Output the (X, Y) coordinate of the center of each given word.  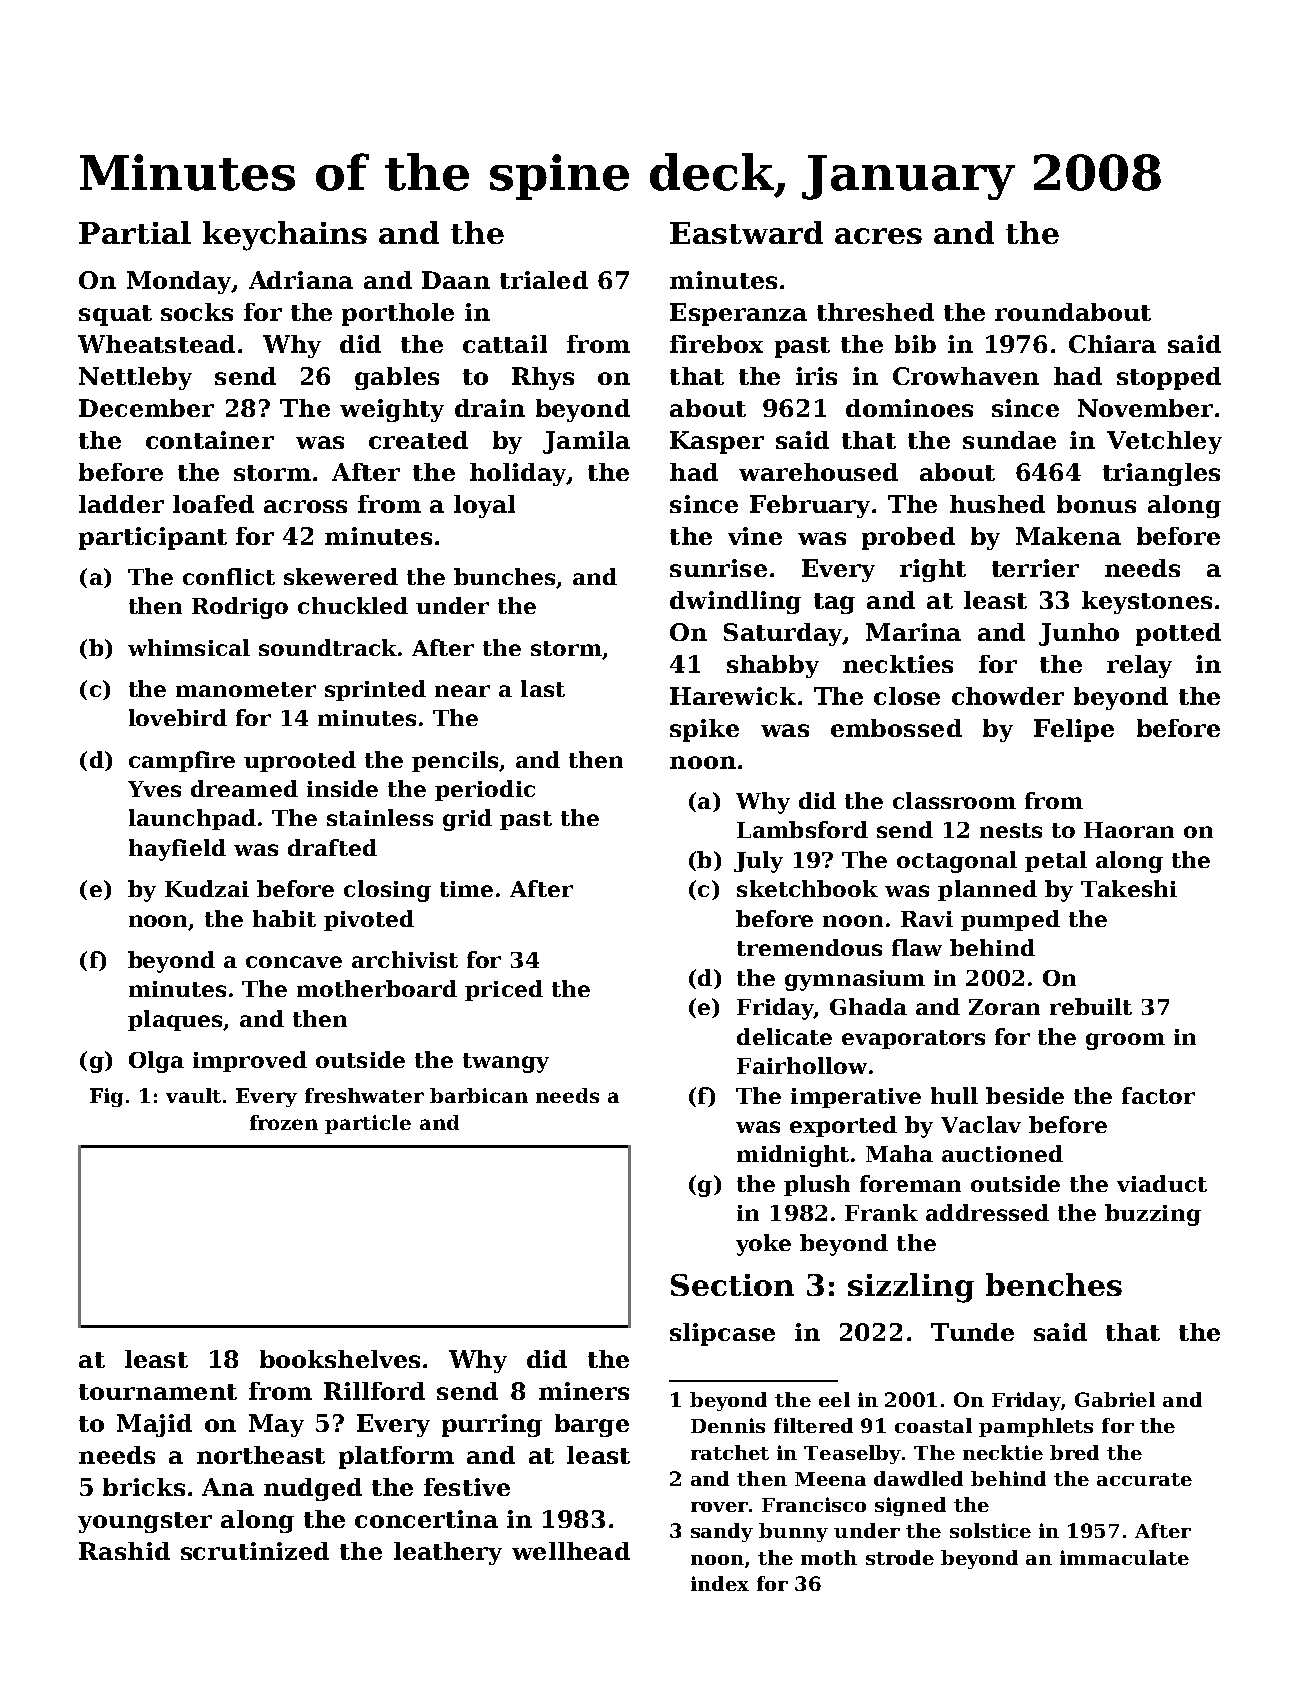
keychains (285, 236)
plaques (175, 1020)
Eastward (746, 232)
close (907, 696)
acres (878, 236)
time (466, 889)
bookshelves (340, 1359)
